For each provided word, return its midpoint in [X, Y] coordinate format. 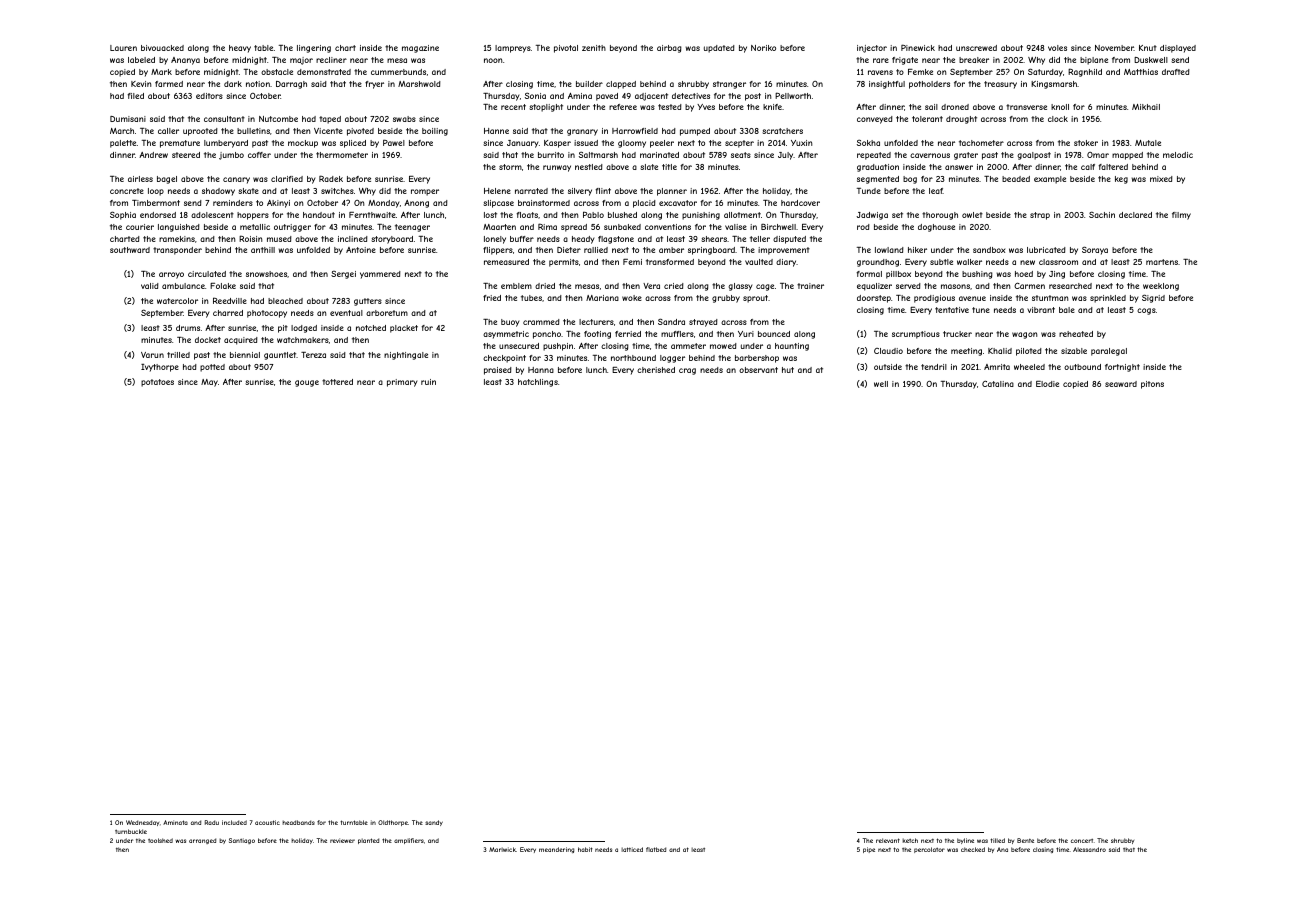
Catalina [998, 384]
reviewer [342, 840]
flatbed [656, 849]
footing [597, 335]
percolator [929, 850]
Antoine [361, 250]
